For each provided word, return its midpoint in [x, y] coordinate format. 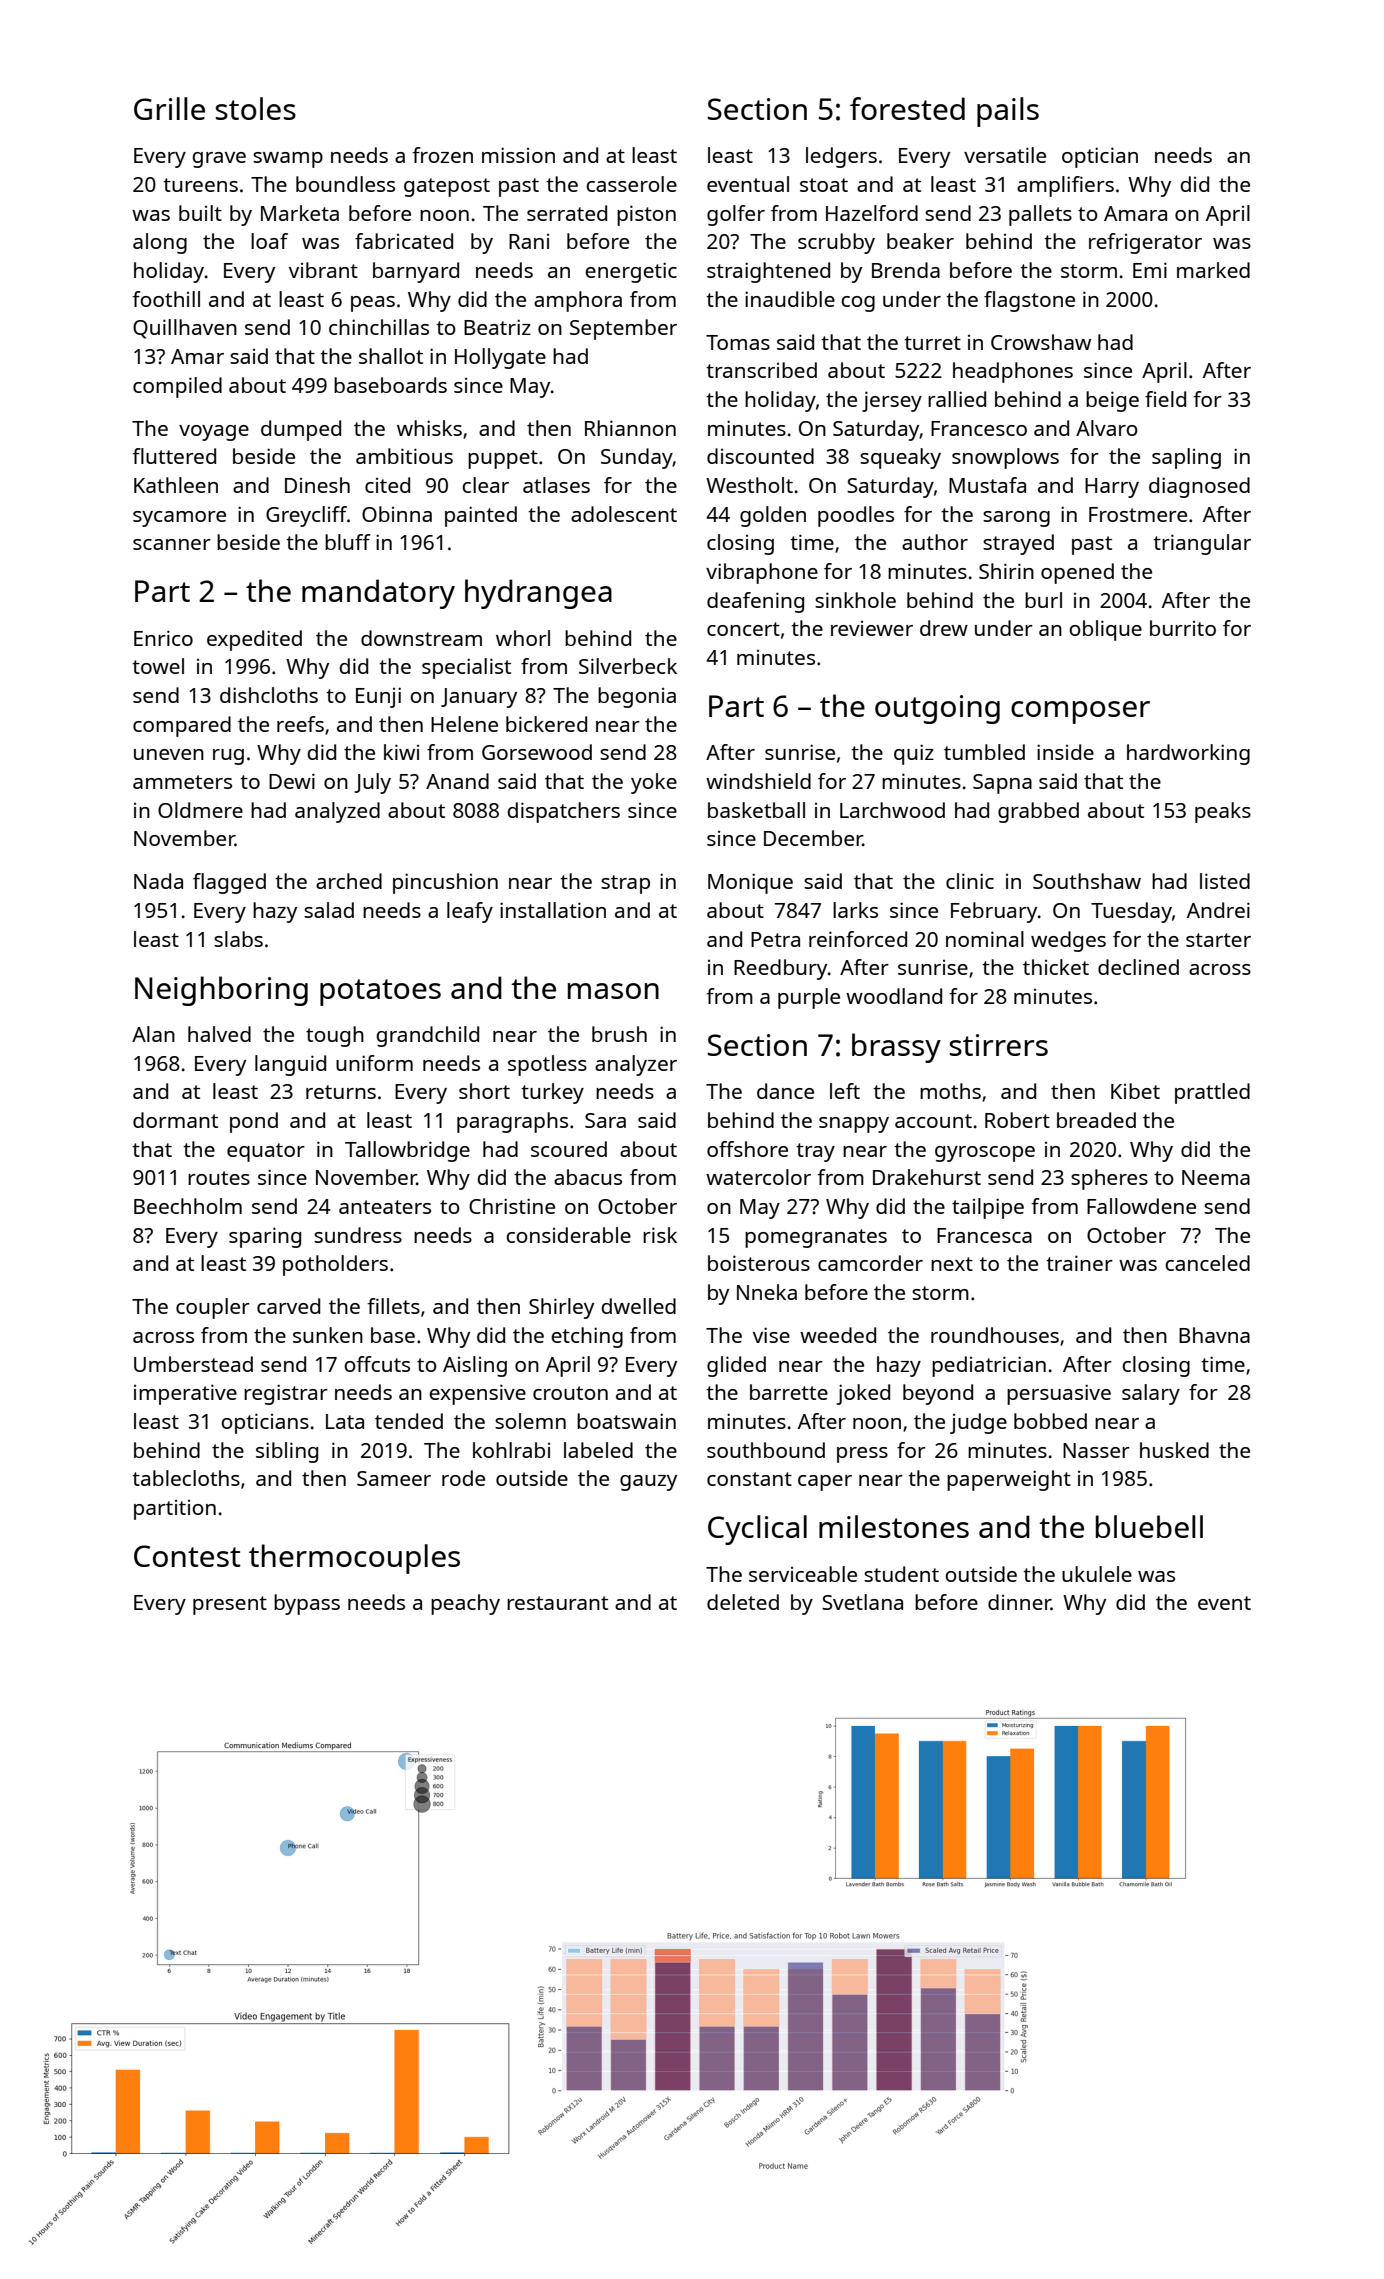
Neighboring [221, 991]
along [160, 243]
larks [855, 910]
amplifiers [1065, 186]
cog [858, 304]
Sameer [394, 1478]
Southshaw [1087, 881]
